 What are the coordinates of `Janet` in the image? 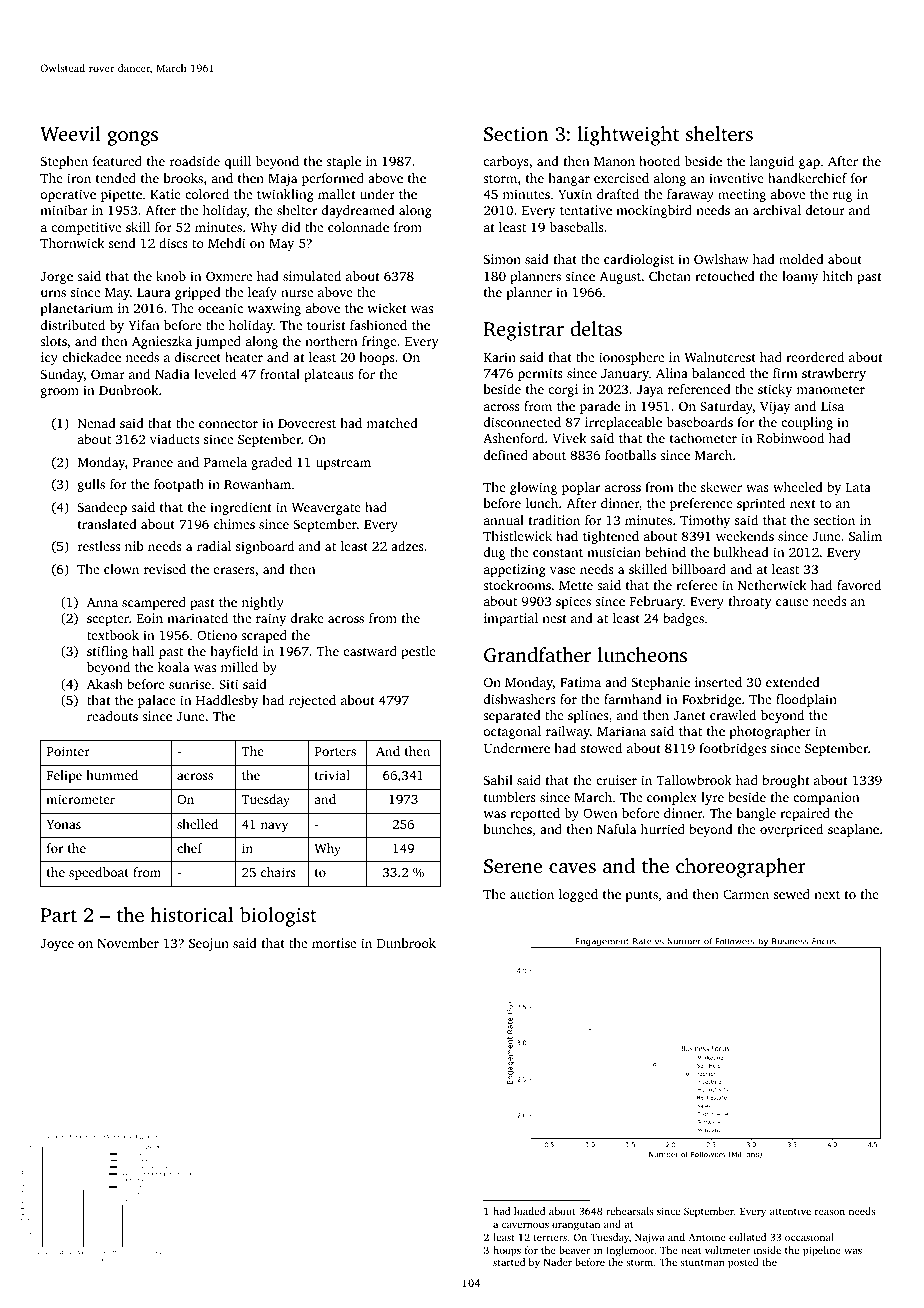 It's located at (689, 715).
